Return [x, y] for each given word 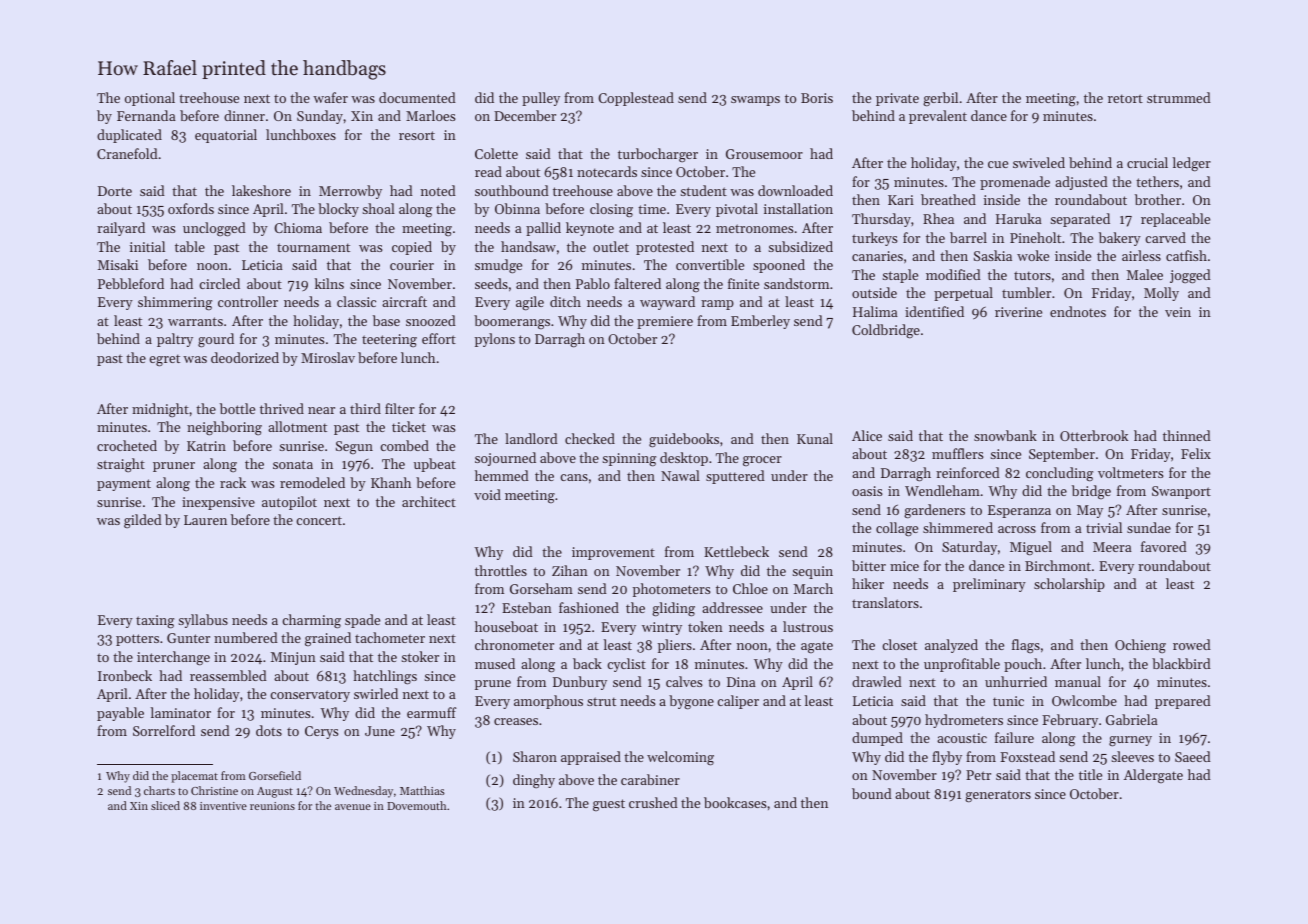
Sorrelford [164, 730]
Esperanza [1019, 511]
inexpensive [218, 503]
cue [998, 164]
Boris [817, 98]
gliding [673, 609]
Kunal [815, 438]
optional [150, 99]
